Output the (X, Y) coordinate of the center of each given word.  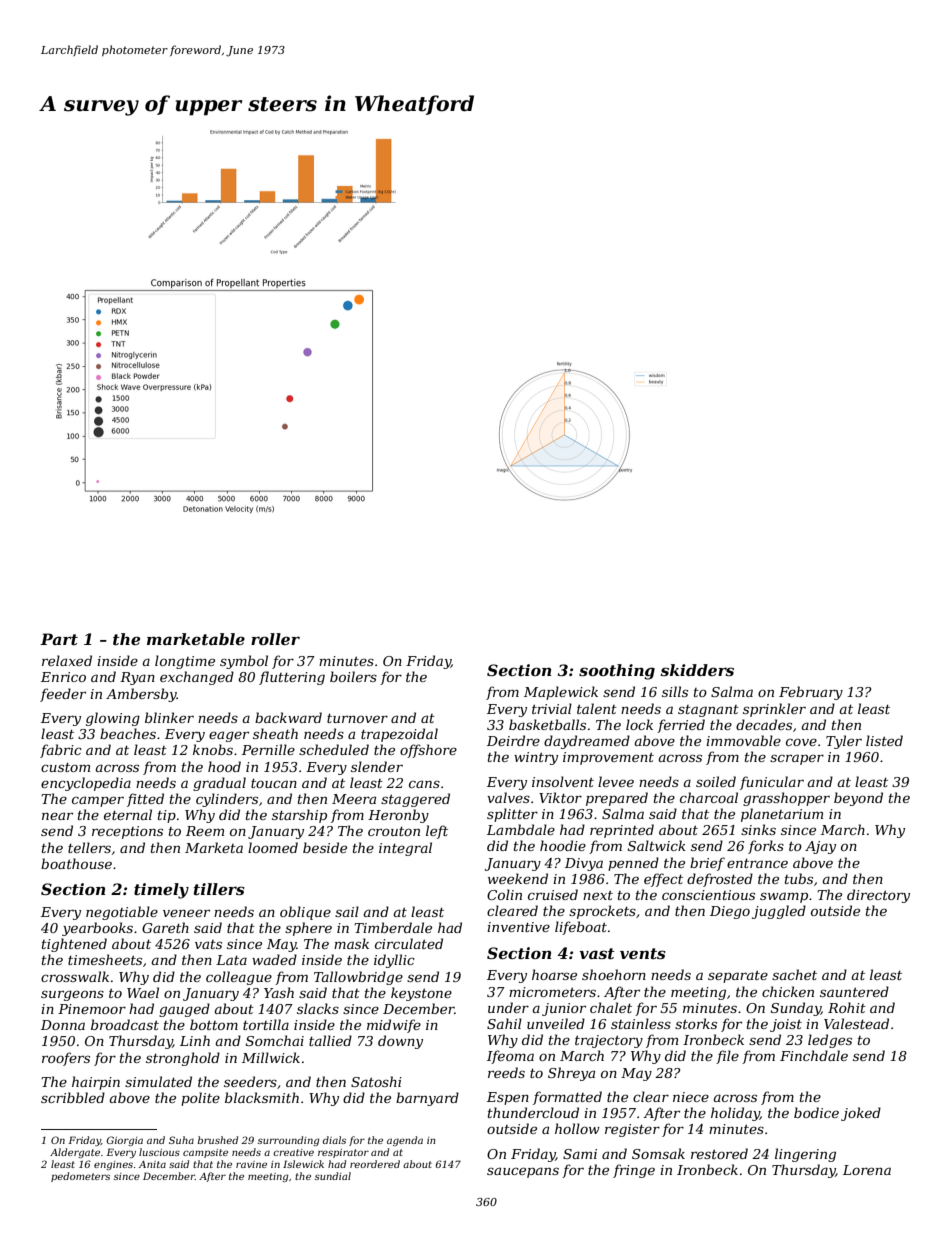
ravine (251, 1164)
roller (275, 639)
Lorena (867, 1170)
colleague (239, 978)
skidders (697, 670)
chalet (611, 1007)
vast (597, 953)
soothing (617, 672)
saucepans (523, 1172)
